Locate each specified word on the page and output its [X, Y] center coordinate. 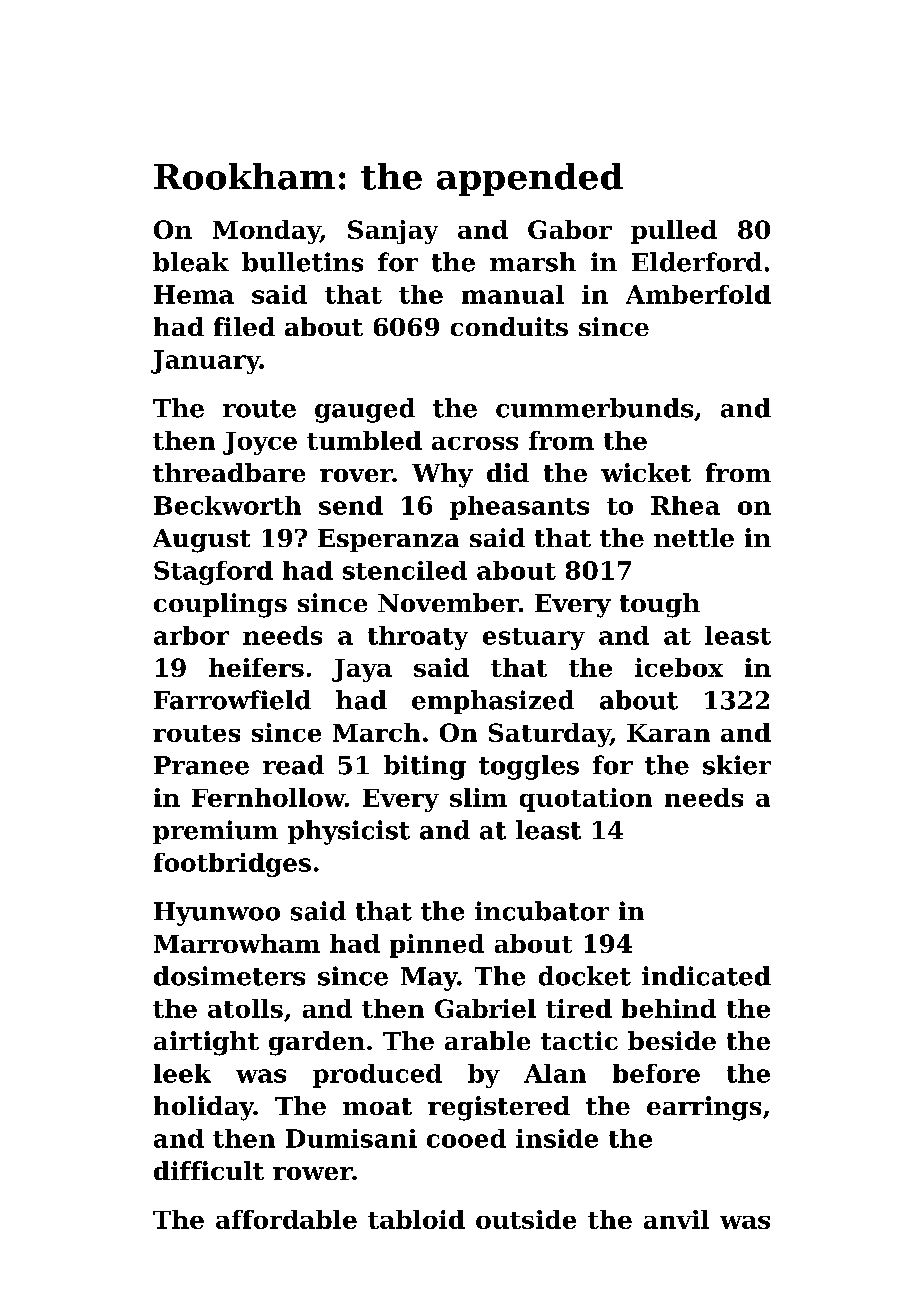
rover [356, 475]
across [475, 443]
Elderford [697, 262]
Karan [668, 733]
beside [672, 1040]
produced [377, 1076]
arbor [191, 635]
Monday [266, 232]
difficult [209, 1170]
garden [317, 1043]
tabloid [416, 1219]
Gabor [570, 229]
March [376, 732]
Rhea [685, 505]
